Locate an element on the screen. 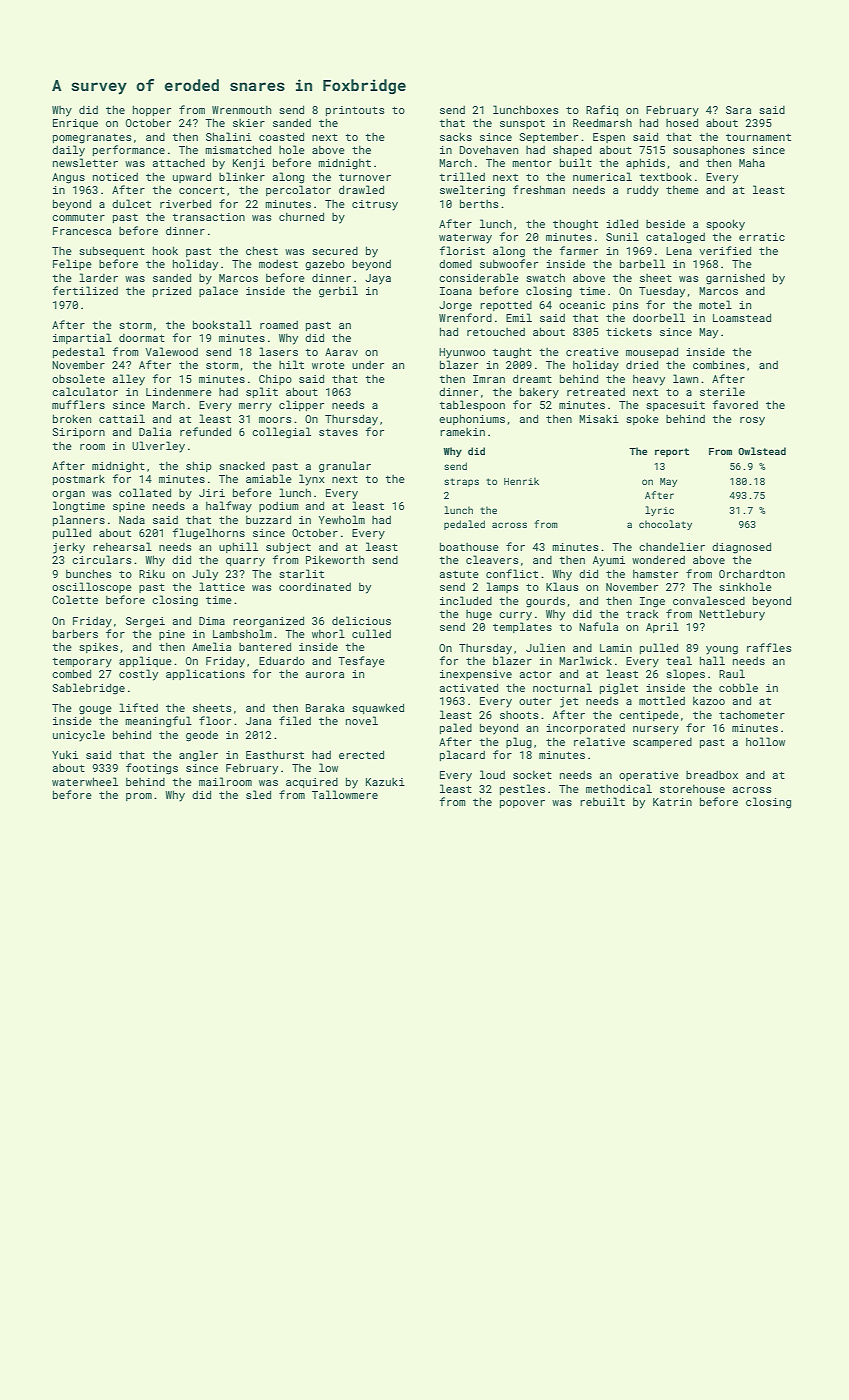 This screenshot has width=849, height=1400. pedaled is located at coordinates (464, 525).
